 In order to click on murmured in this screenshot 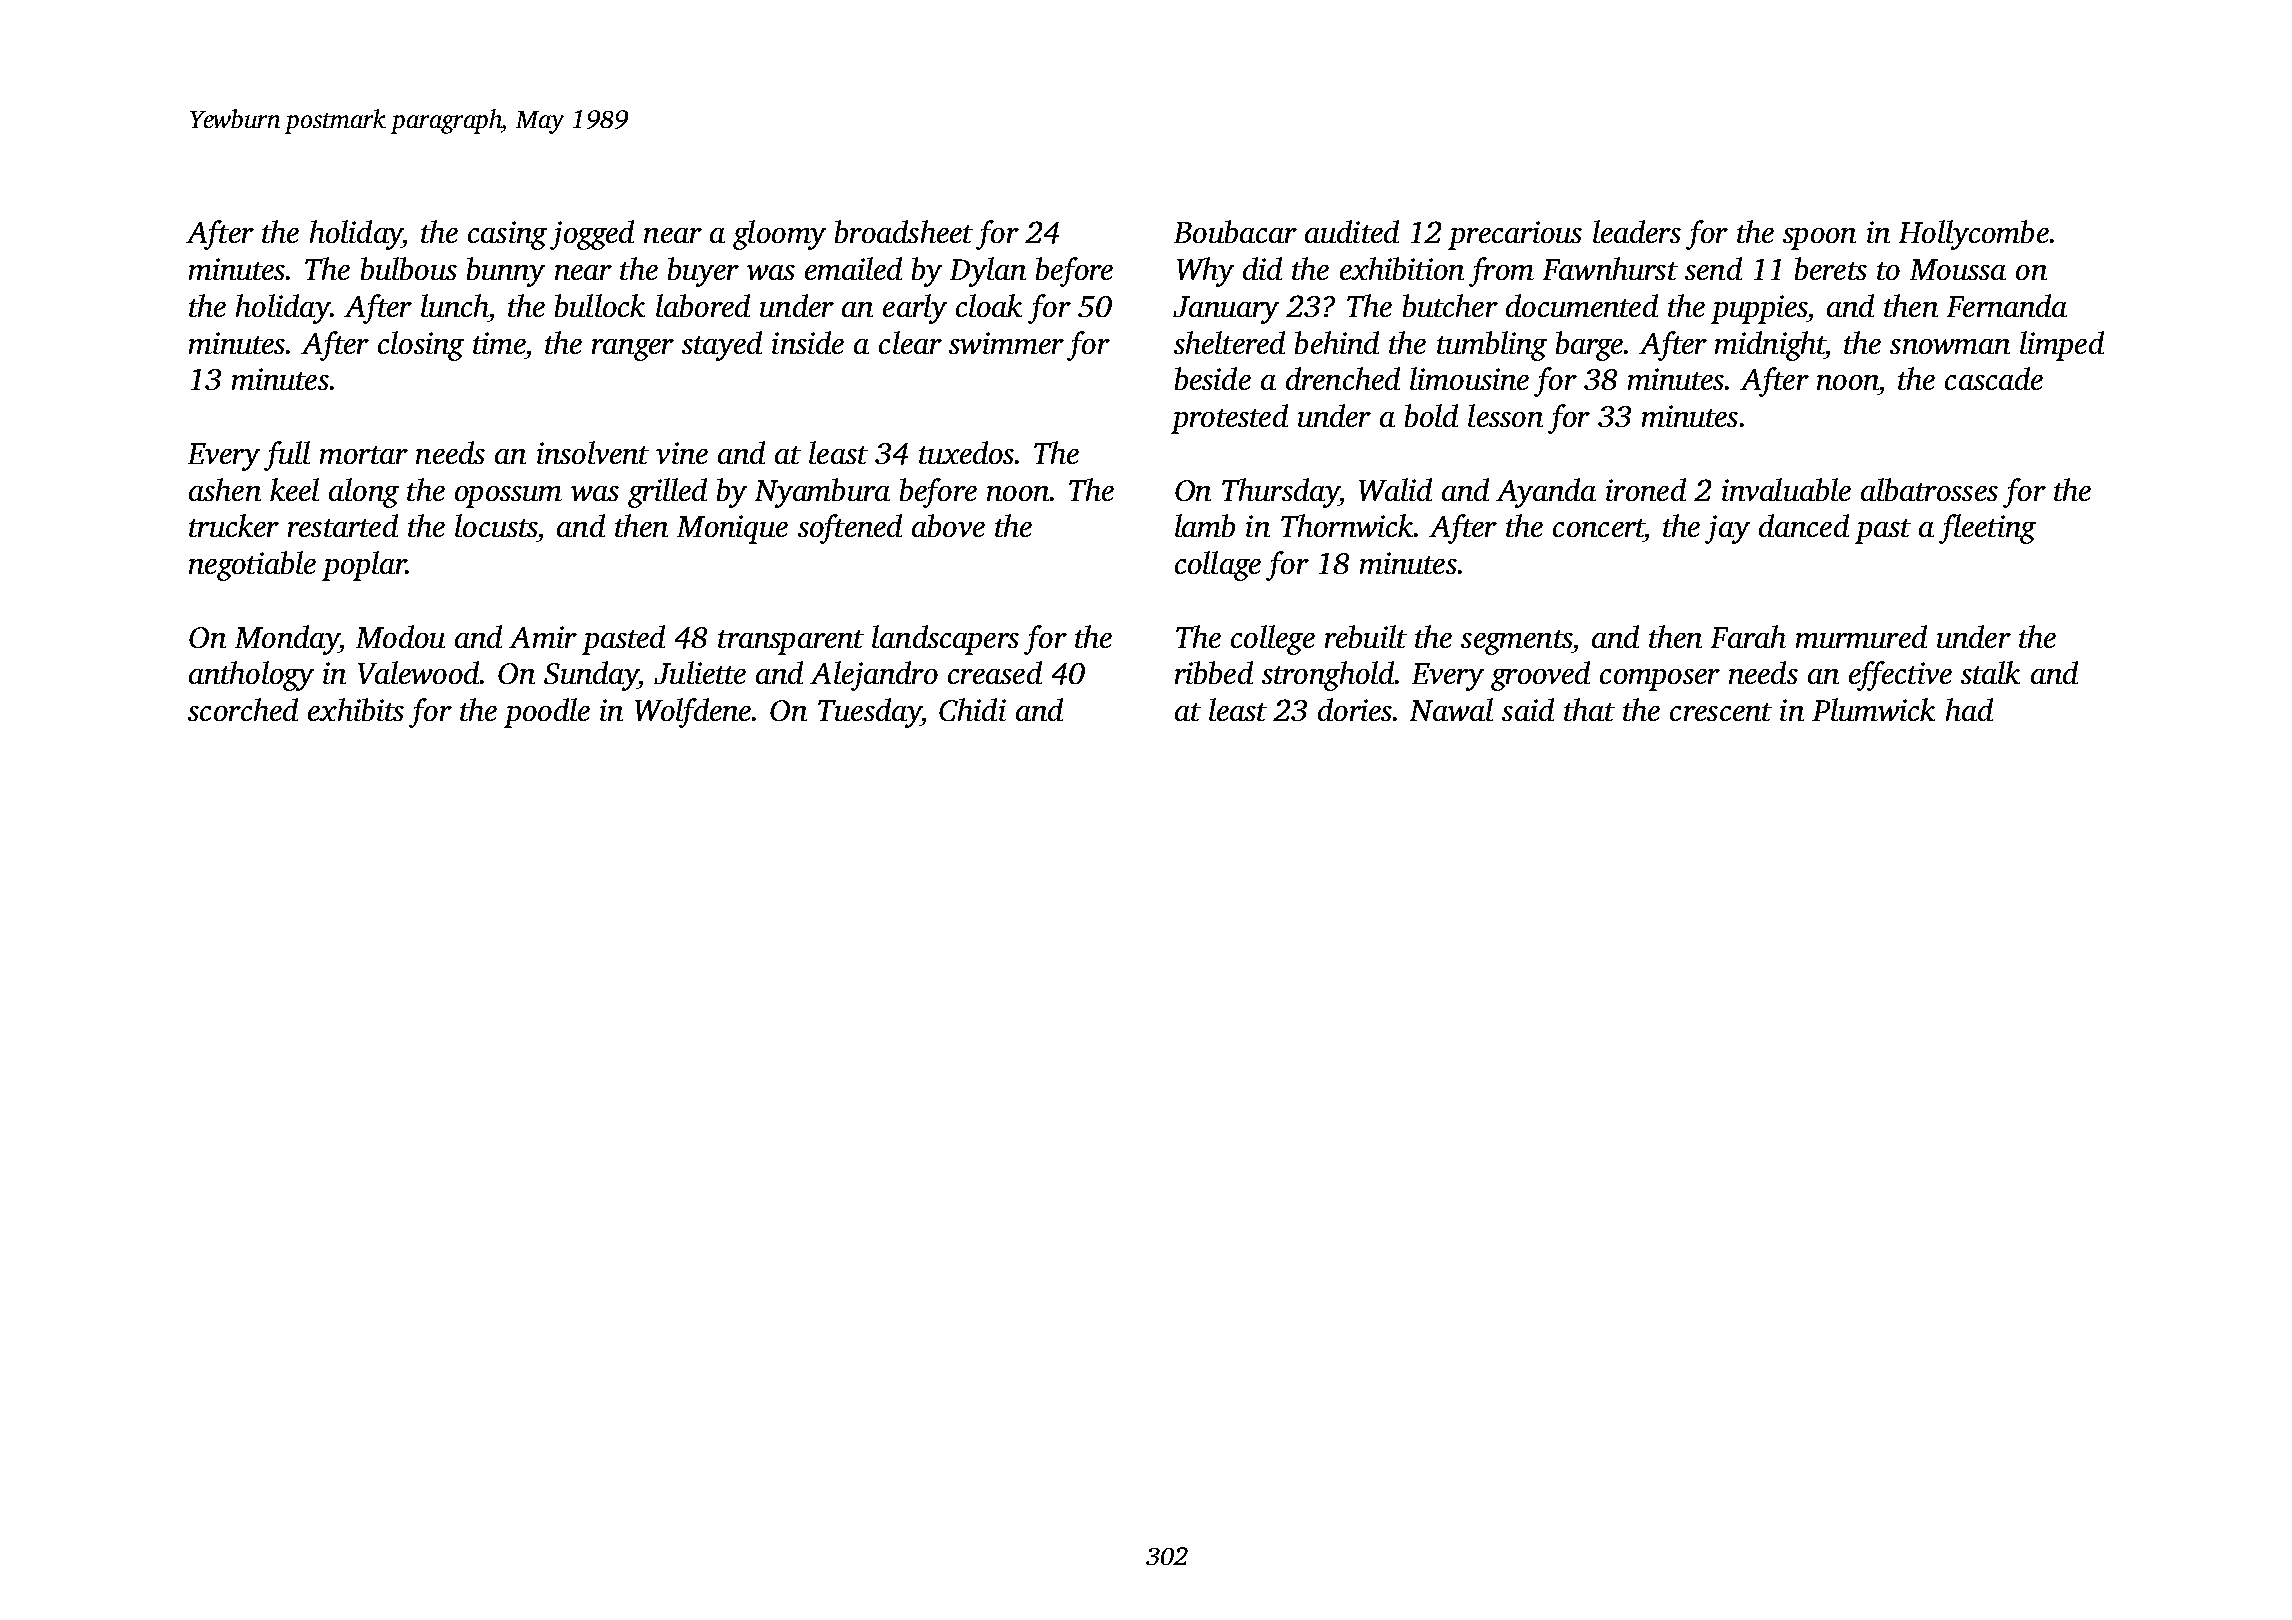, I will do `click(1861, 636)`.
